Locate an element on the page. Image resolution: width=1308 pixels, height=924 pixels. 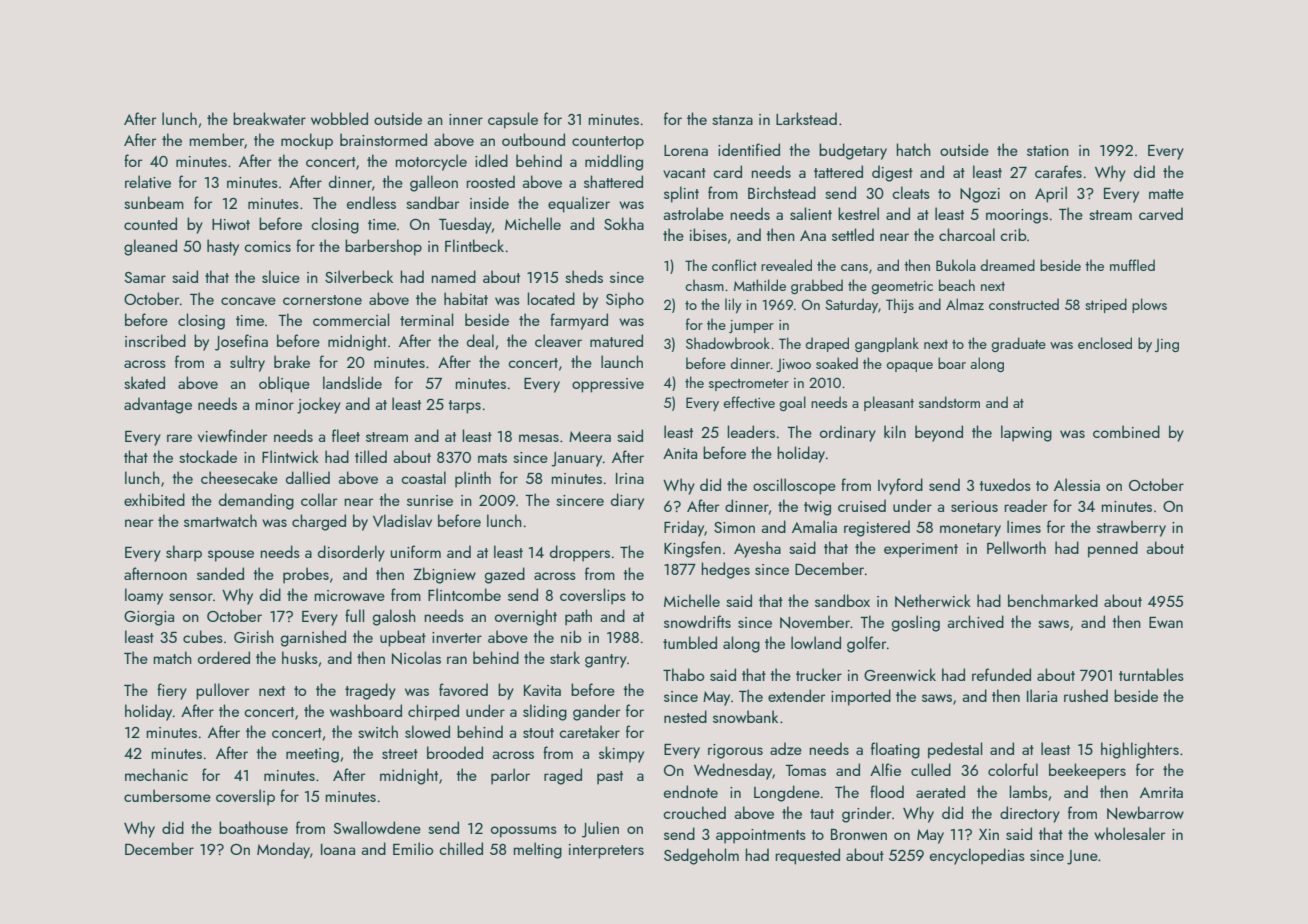
countertop is located at coordinates (608, 143).
